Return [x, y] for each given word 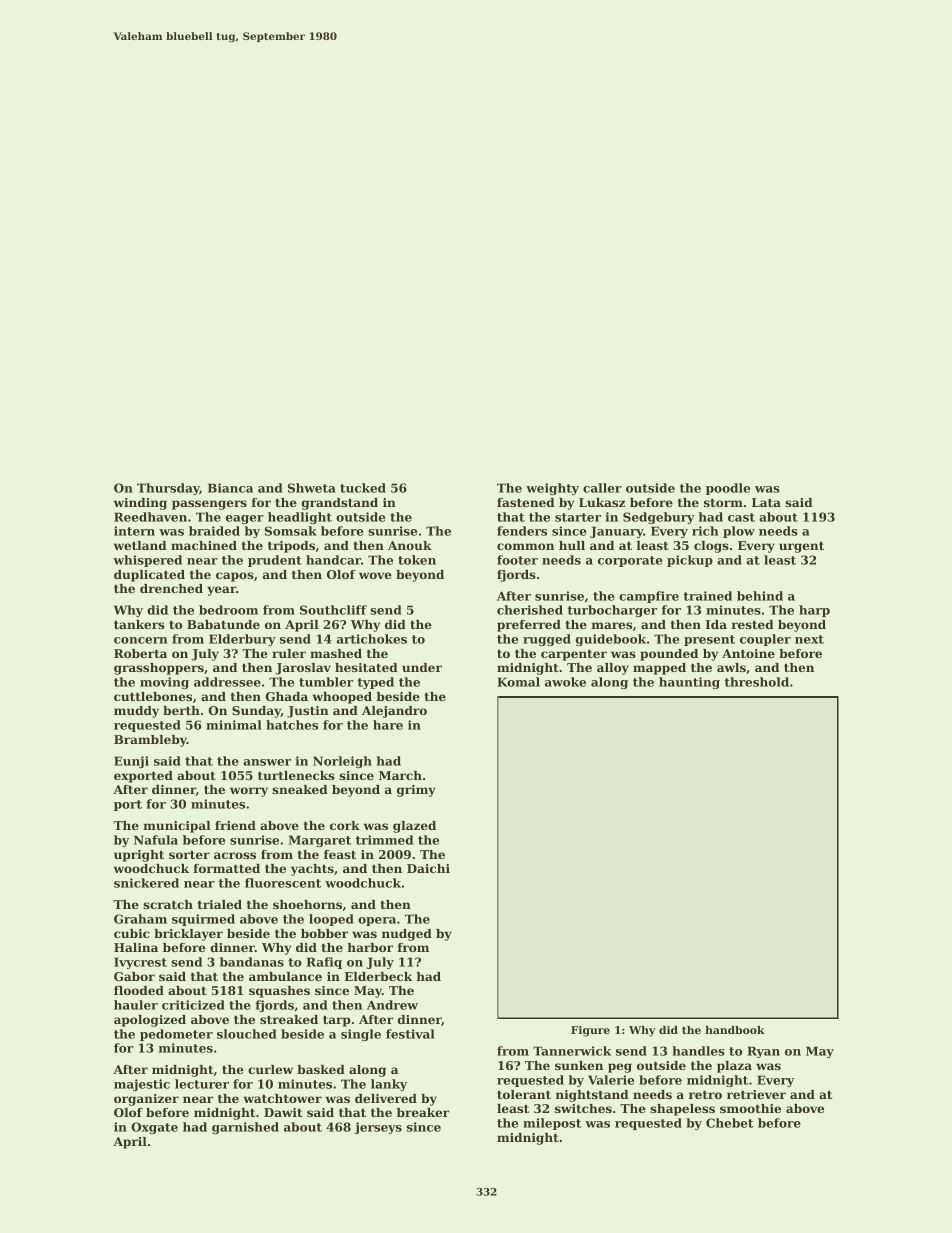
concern [140, 640]
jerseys [378, 1128]
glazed [414, 827]
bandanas [252, 962]
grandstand [340, 504]
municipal [177, 827]
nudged [407, 935]
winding [140, 504]
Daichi [428, 868]
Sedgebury [659, 518]
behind [760, 596]
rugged [547, 640]
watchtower [282, 1098]
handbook [735, 1030]
